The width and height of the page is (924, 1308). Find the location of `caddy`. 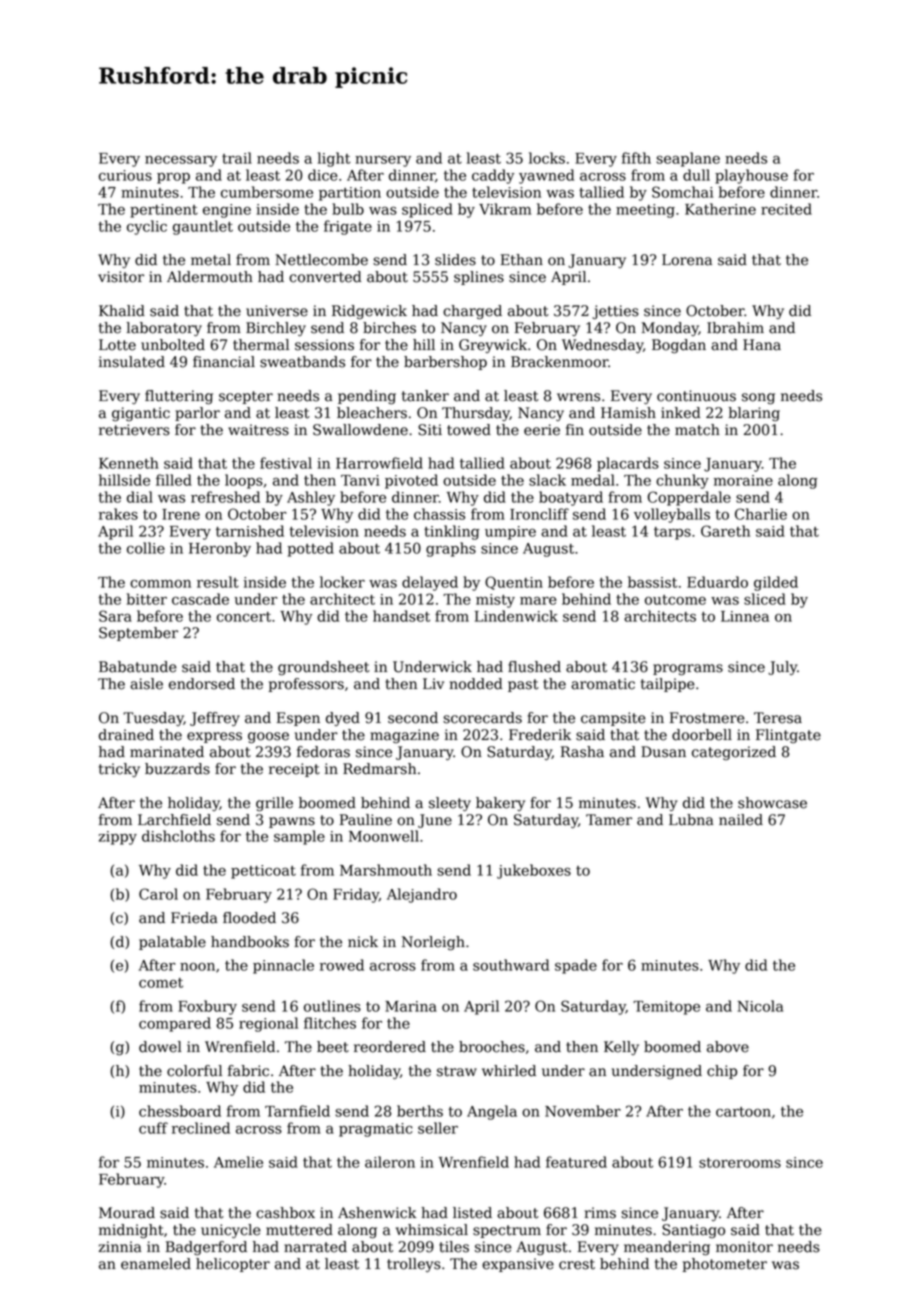

caddy is located at coordinates (493, 176).
